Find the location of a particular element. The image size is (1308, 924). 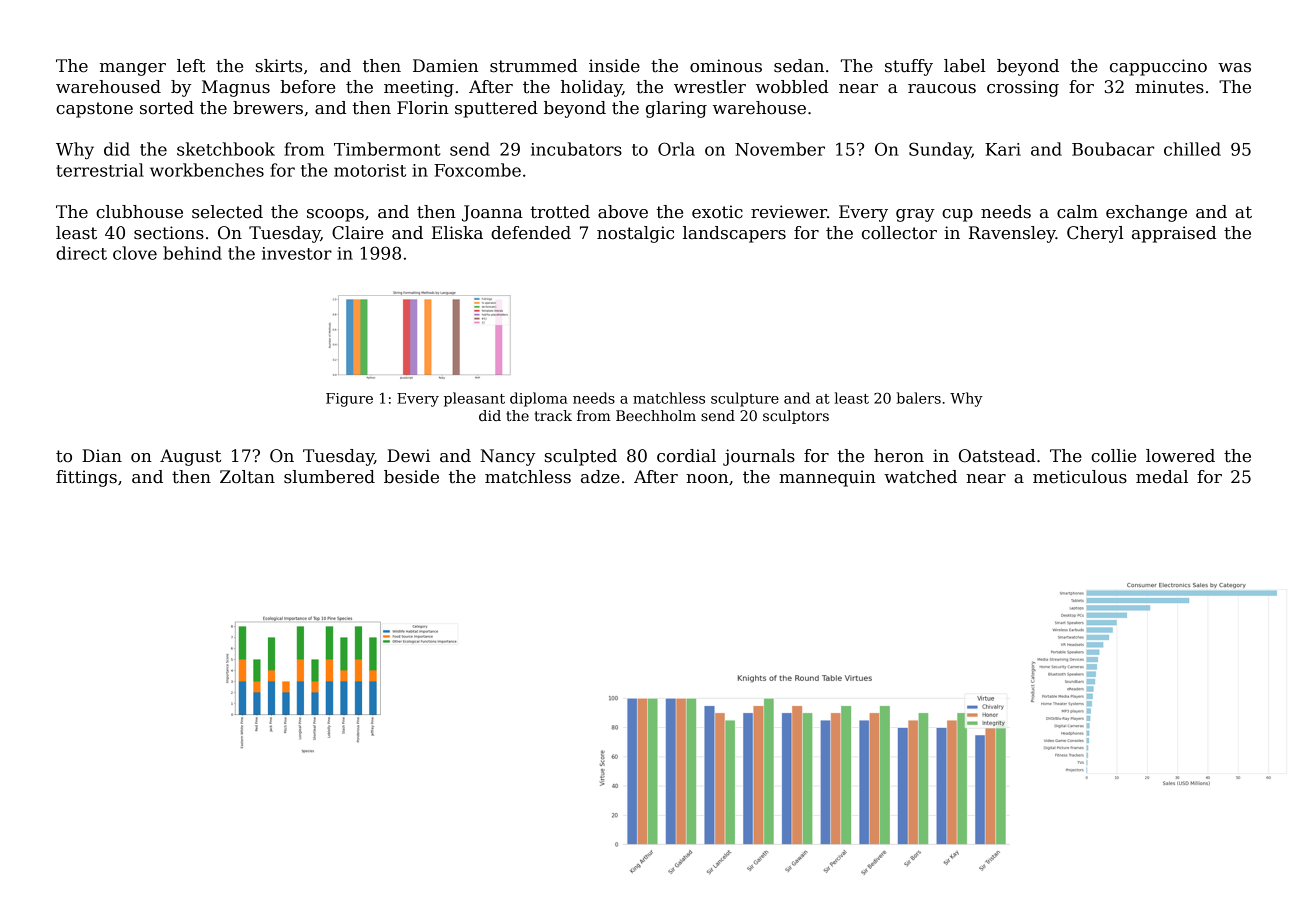

brewers is located at coordinates (268, 108).
